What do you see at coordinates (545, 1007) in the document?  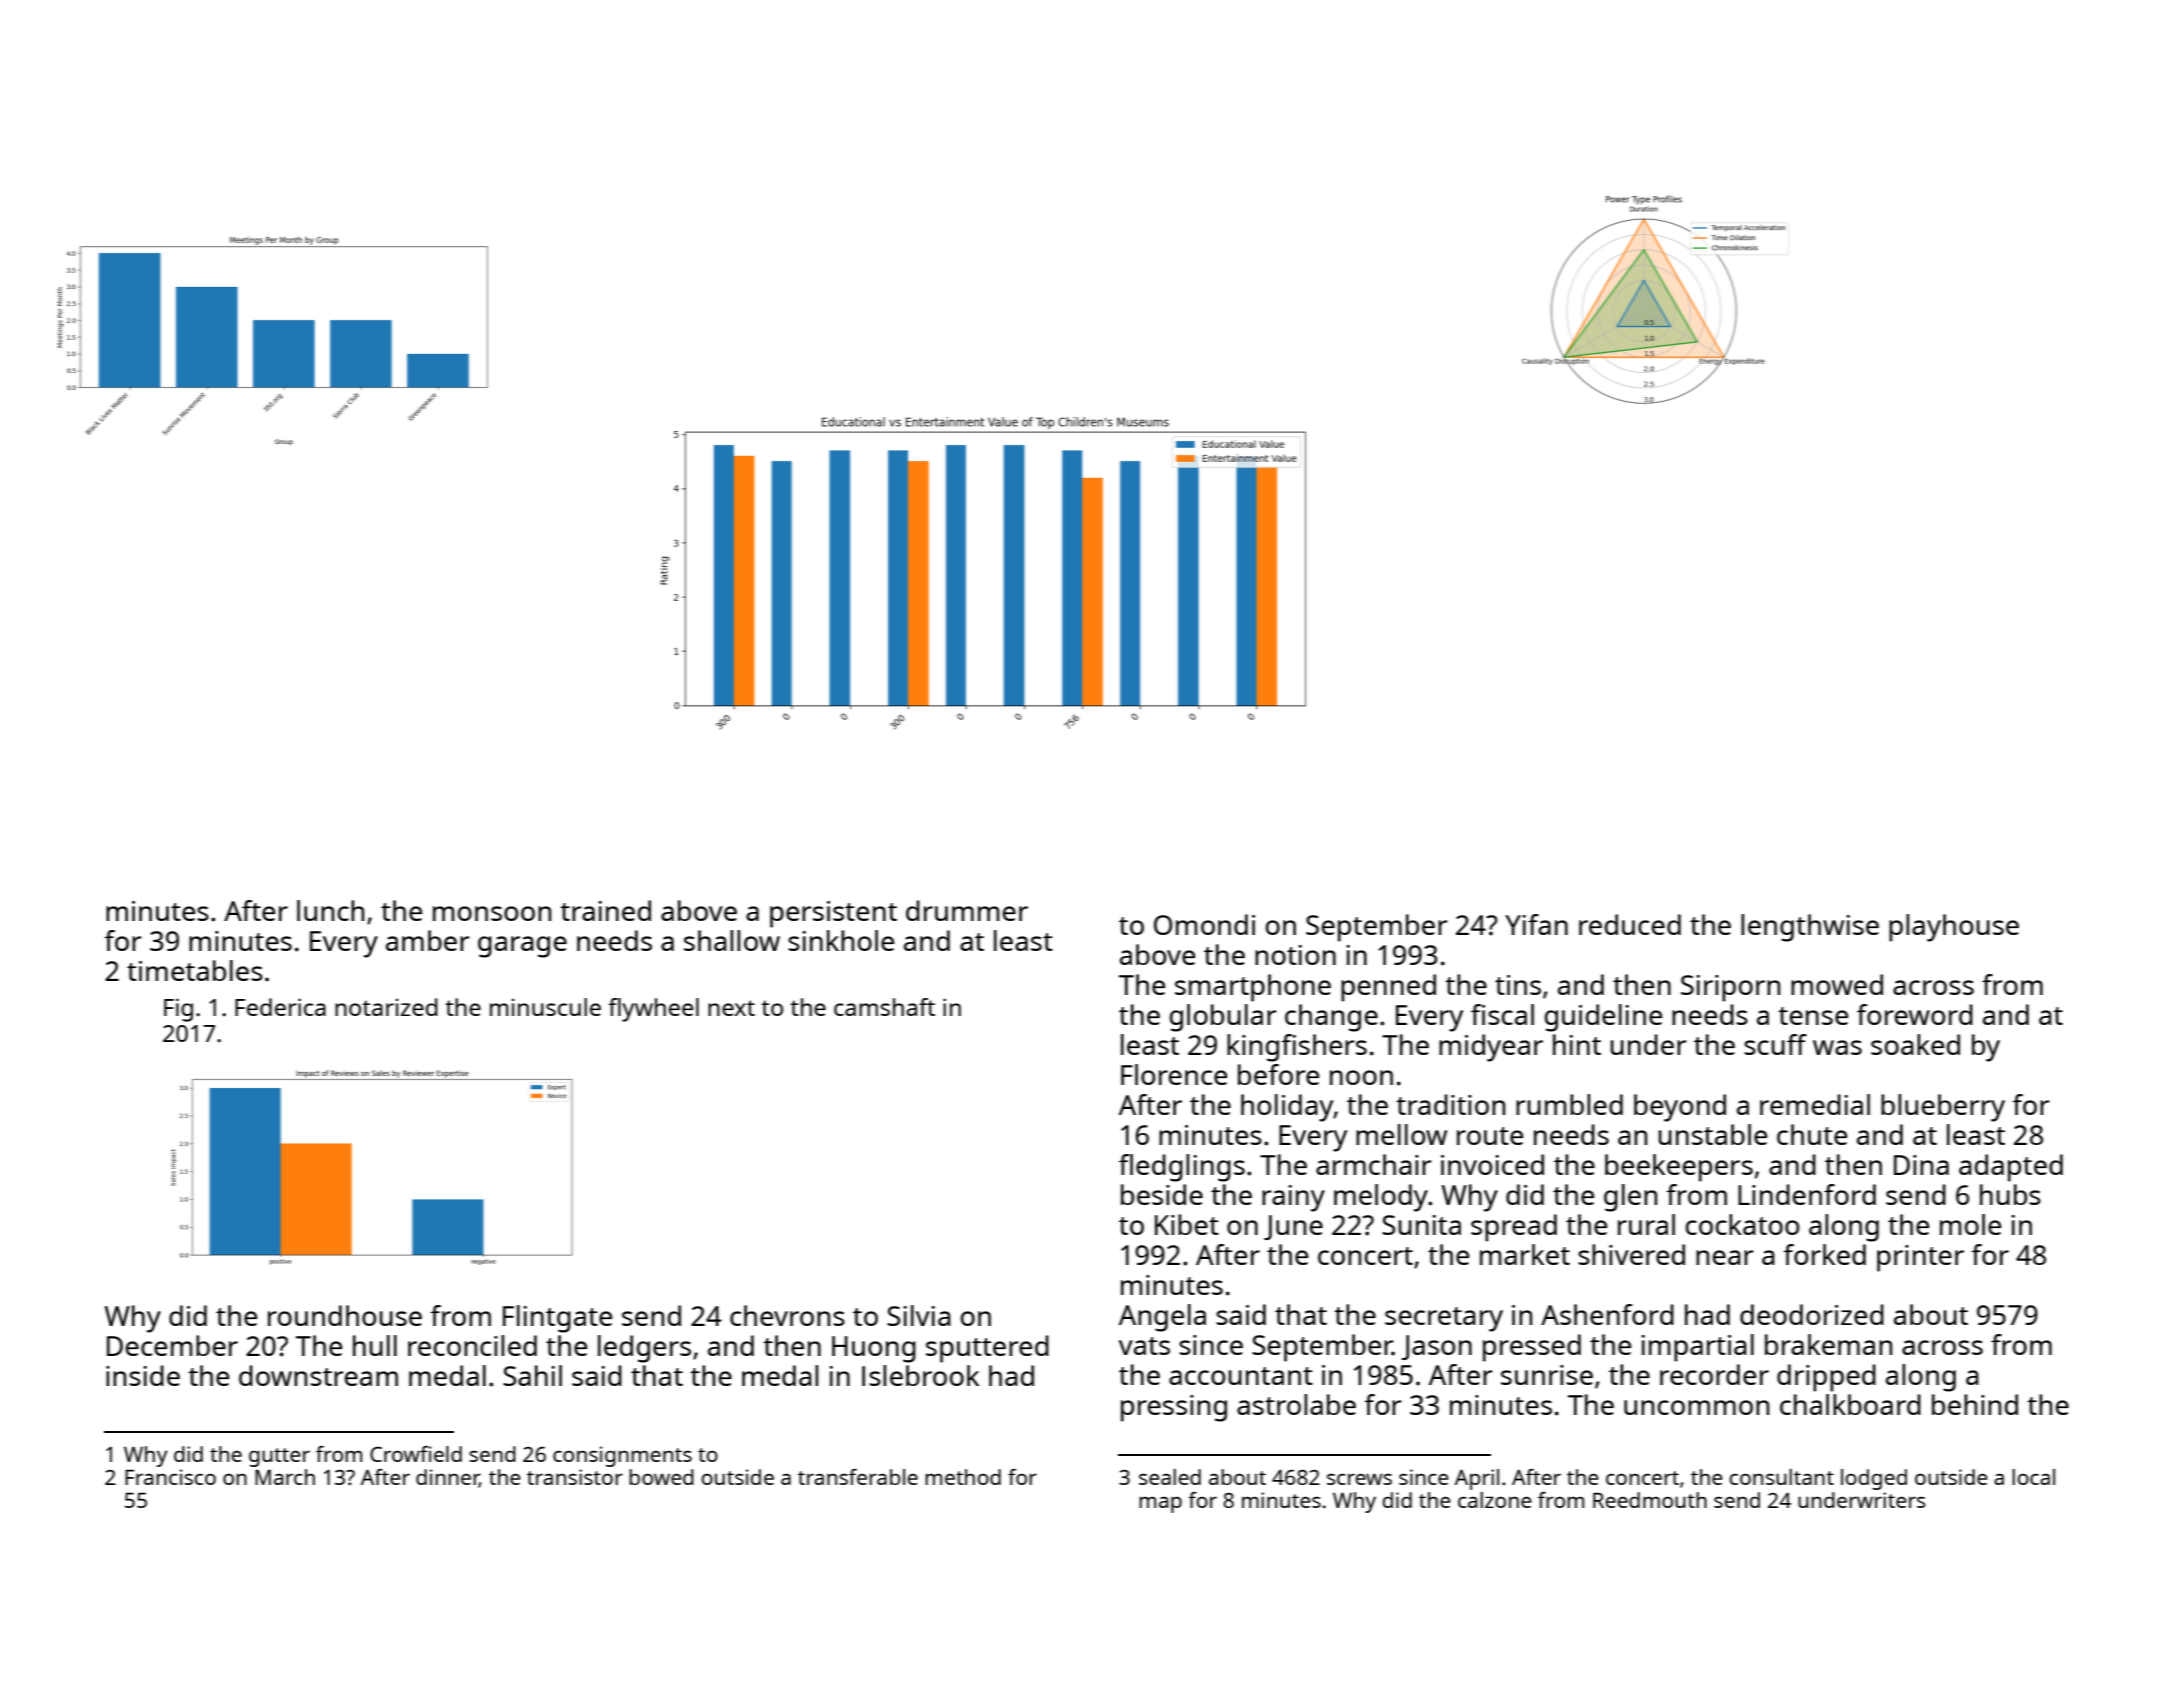 I see `minuscule` at bounding box center [545, 1007].
